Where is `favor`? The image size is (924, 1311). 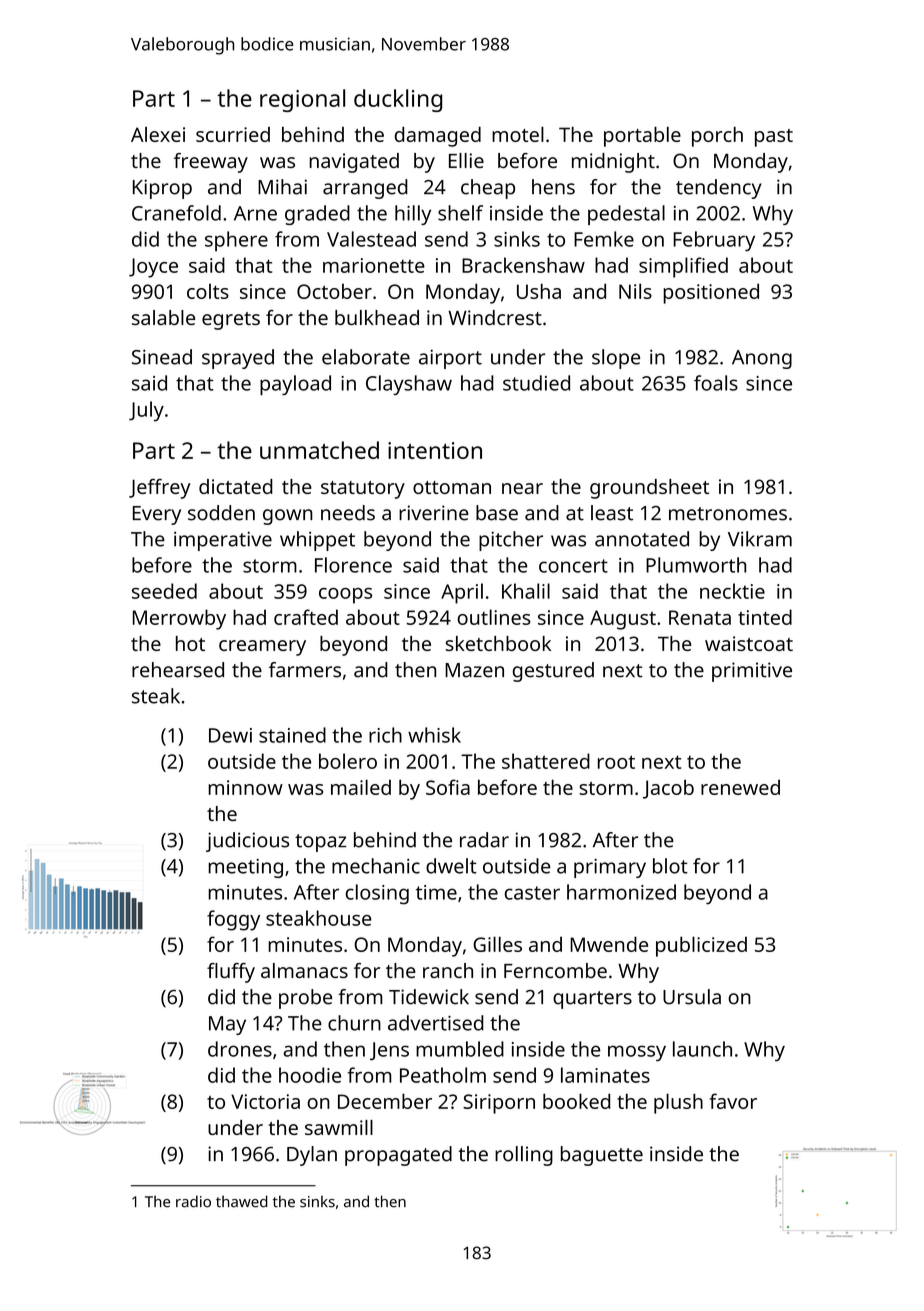
favor is located at coordinates (733, 1101).
